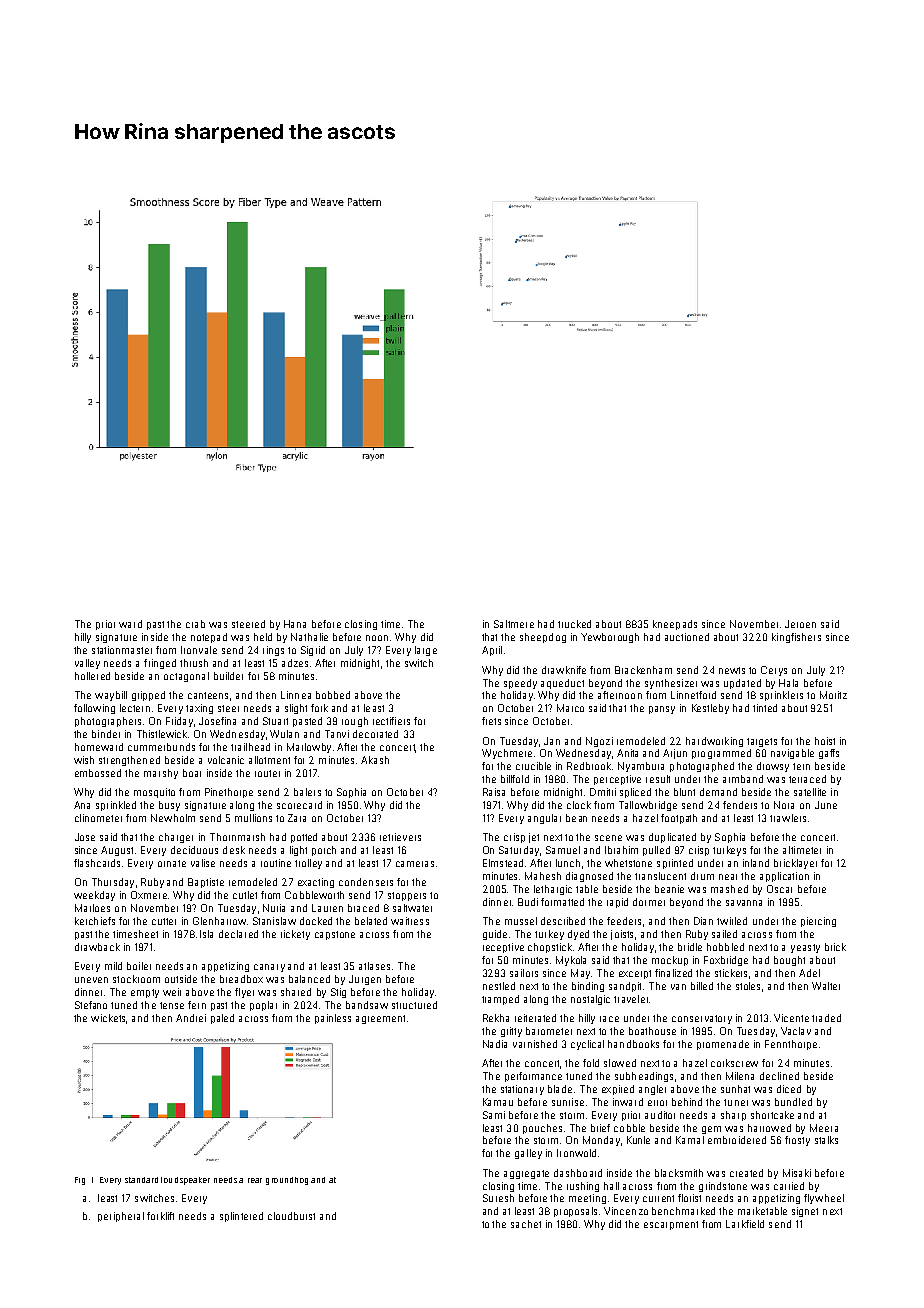 Image resolution: width=924 pixels, height=1308 pixels. I want to click on Saltmere, so click(514, 624).
